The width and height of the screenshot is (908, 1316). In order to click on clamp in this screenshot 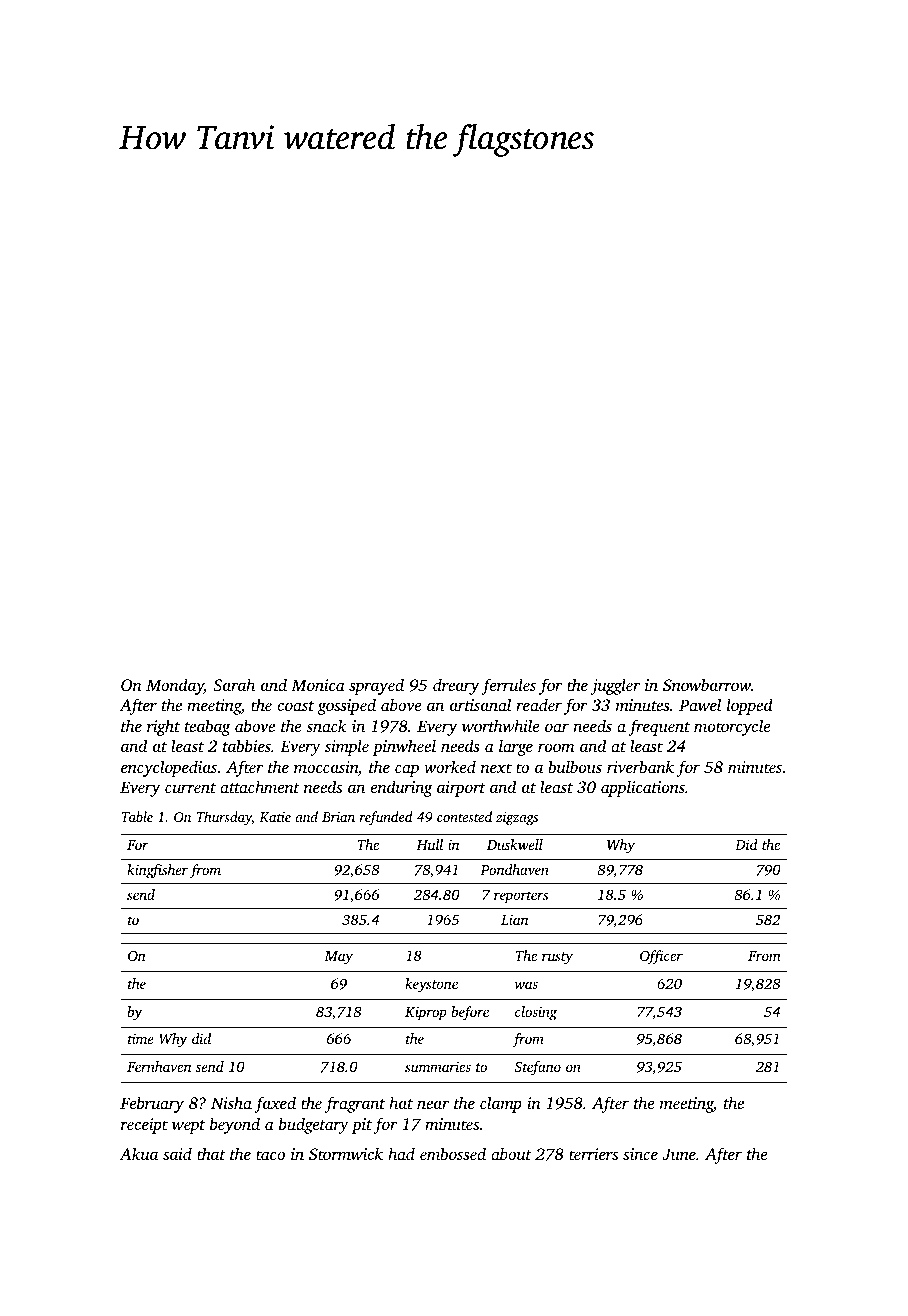, I will do `click(501, 1104)`.
